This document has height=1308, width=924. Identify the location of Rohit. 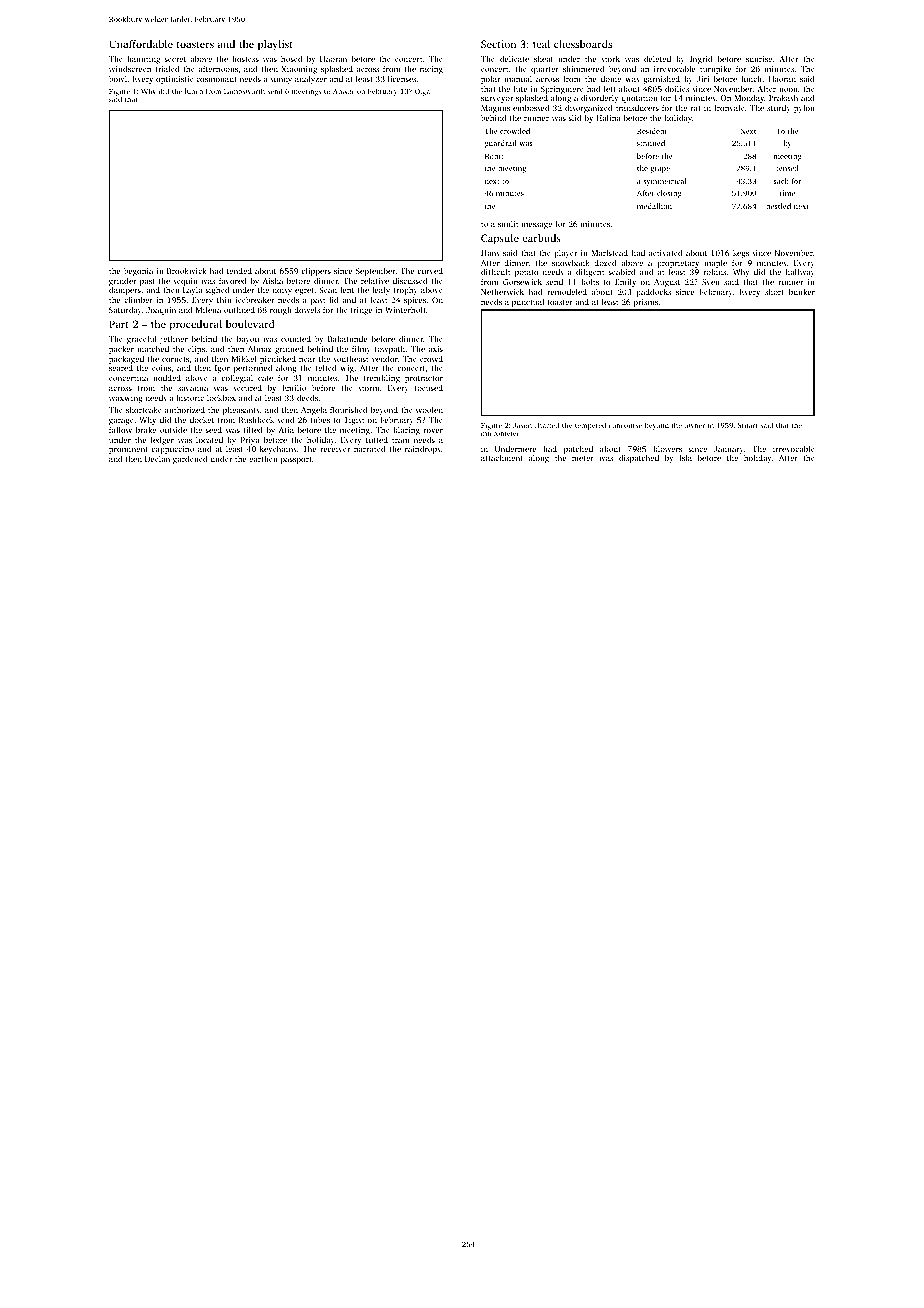
(494, 156).
